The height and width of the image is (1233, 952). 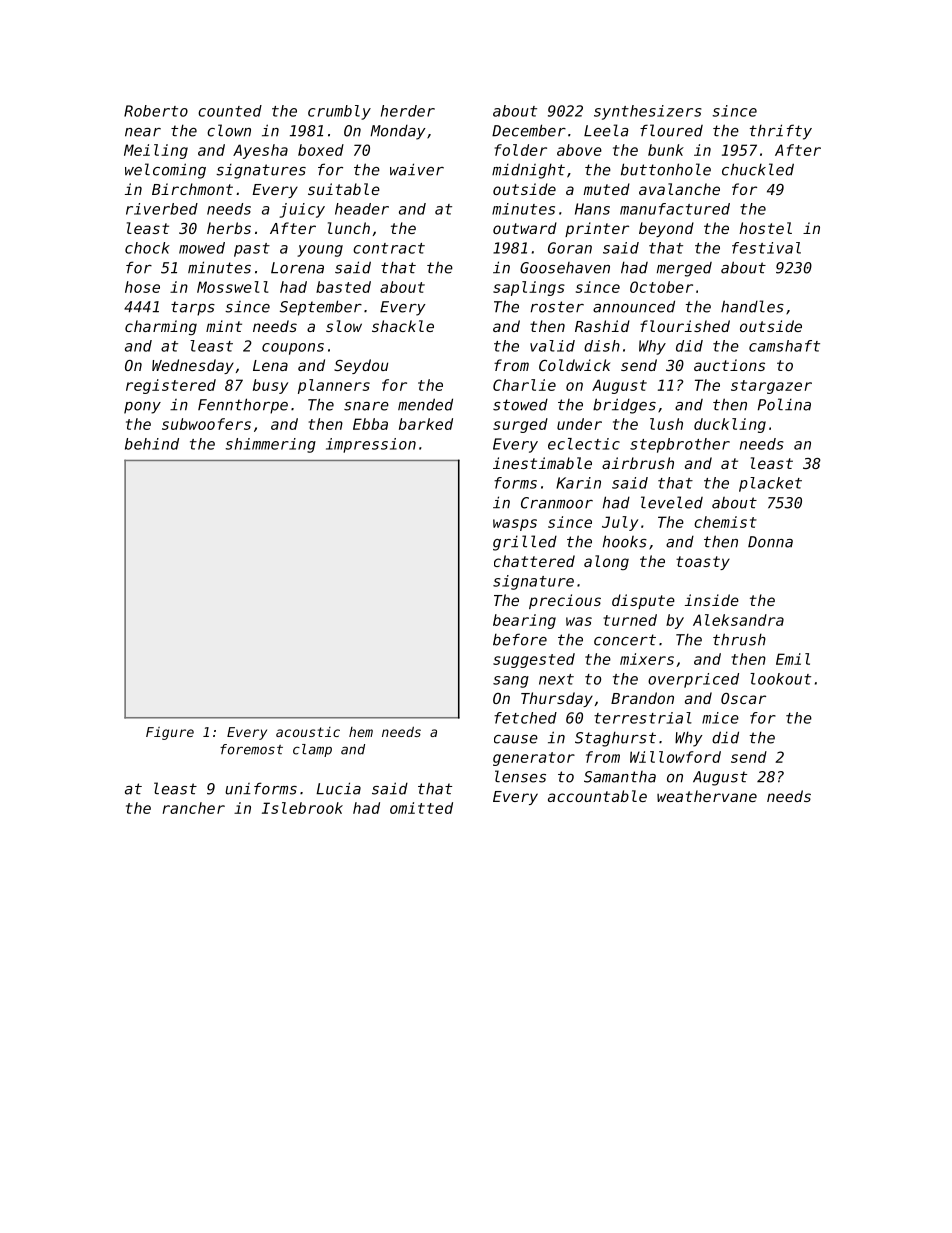 What do you see at coordinates (293, 349) in the image?
I see `coupons` at bounding box center [293, 349].
